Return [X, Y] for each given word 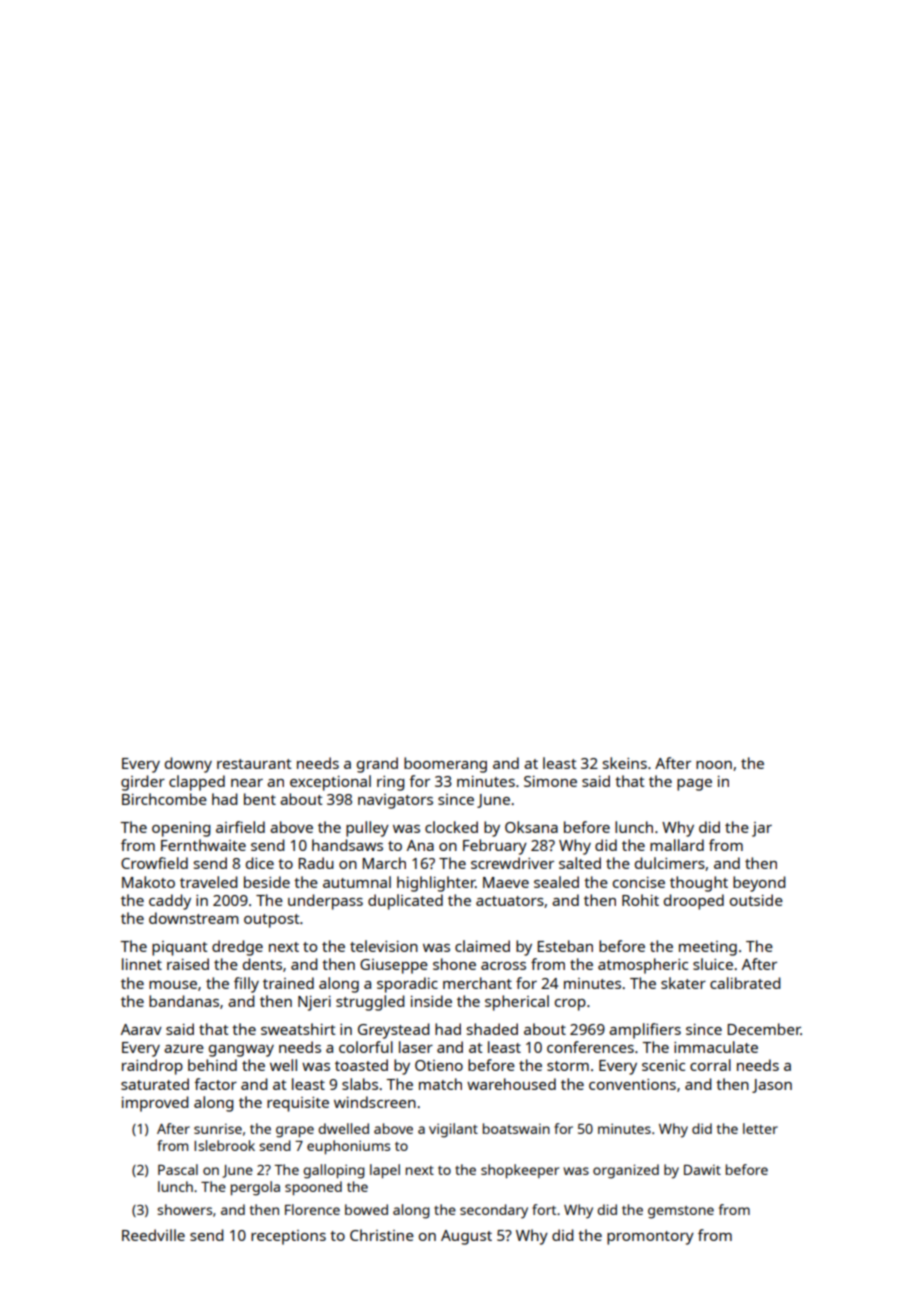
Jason [772, 1086]
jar [762, 829]
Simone [550, 781]
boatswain [516, 1128]
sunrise [218, 1128]
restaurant [254, 764]
